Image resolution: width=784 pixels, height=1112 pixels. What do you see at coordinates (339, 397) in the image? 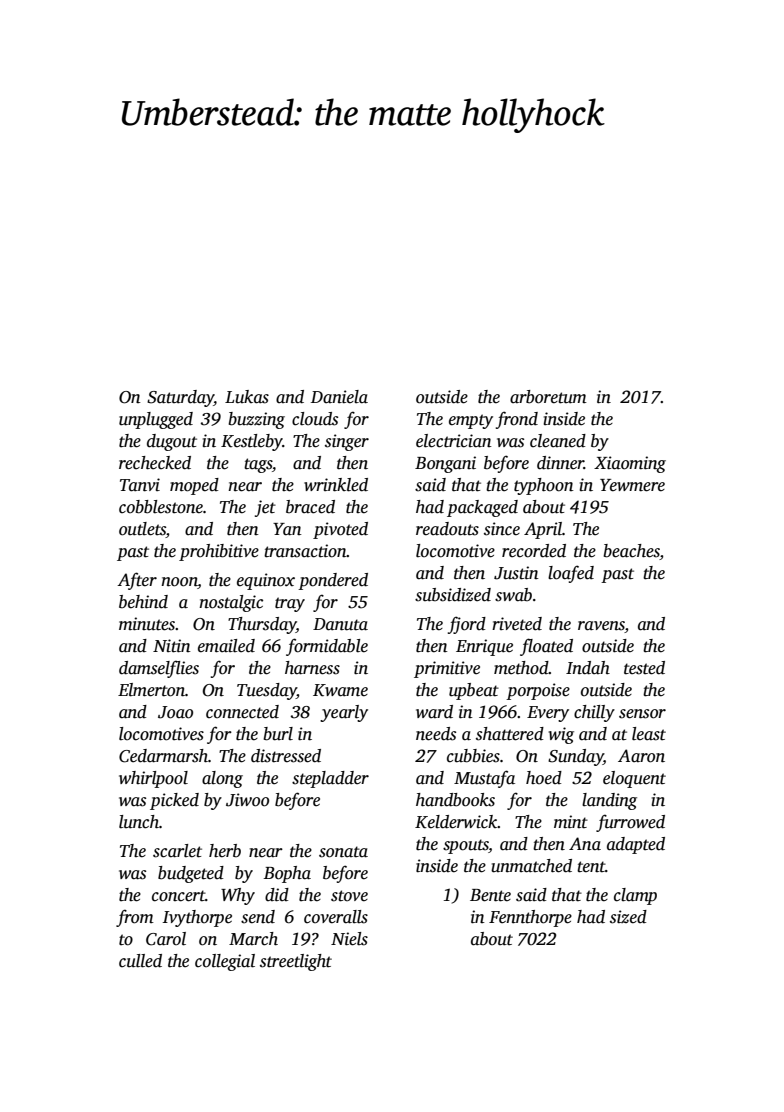
I see `Daniela` at bounding box center [339, 397].
